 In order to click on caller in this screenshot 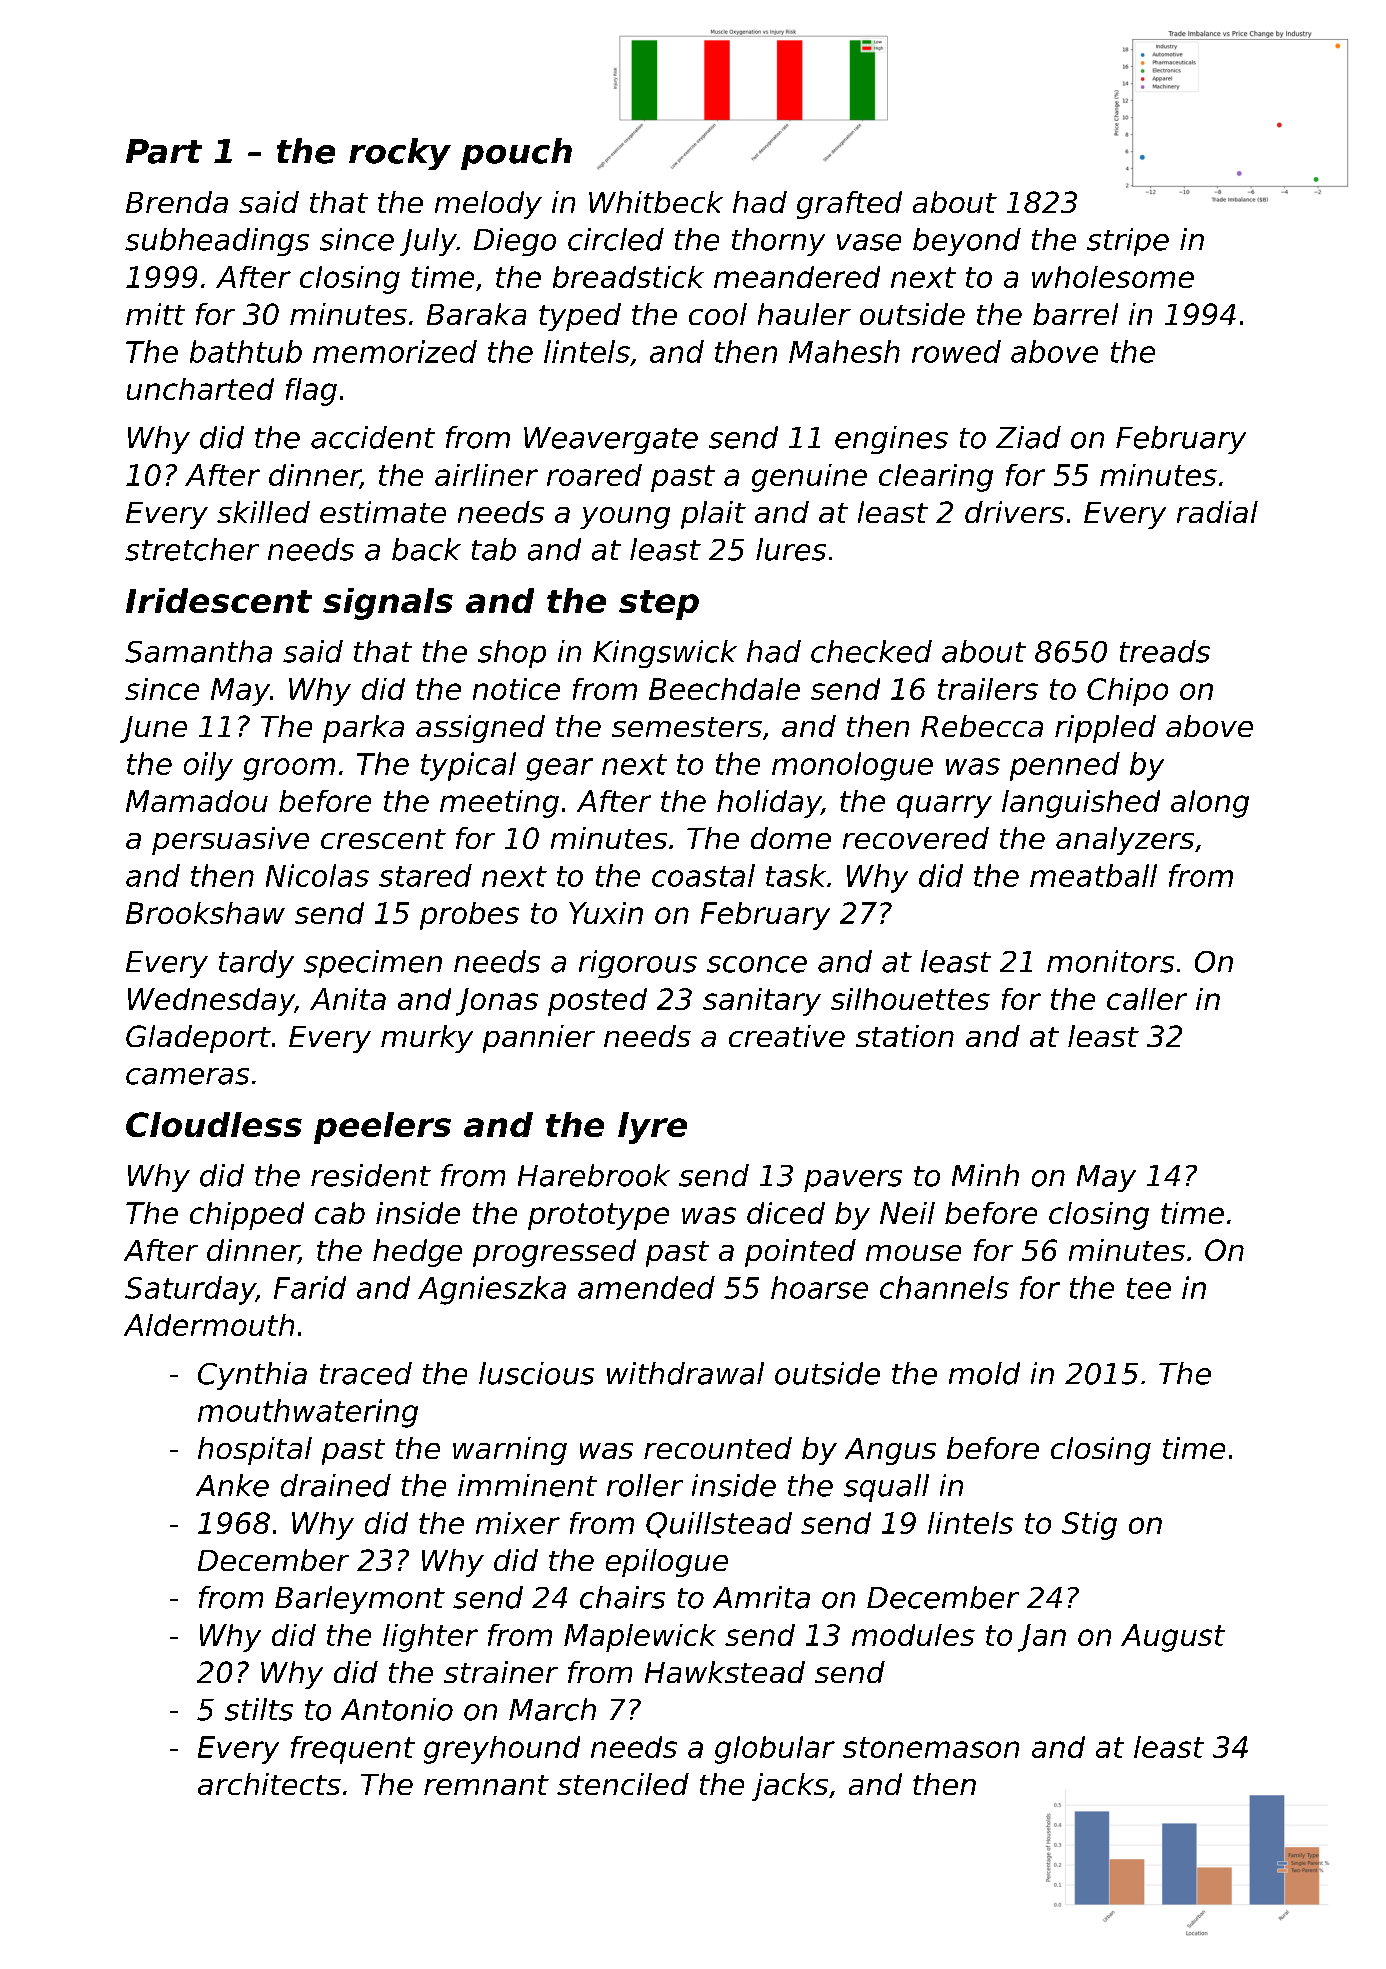, I will do `click(1147, 999)`.
